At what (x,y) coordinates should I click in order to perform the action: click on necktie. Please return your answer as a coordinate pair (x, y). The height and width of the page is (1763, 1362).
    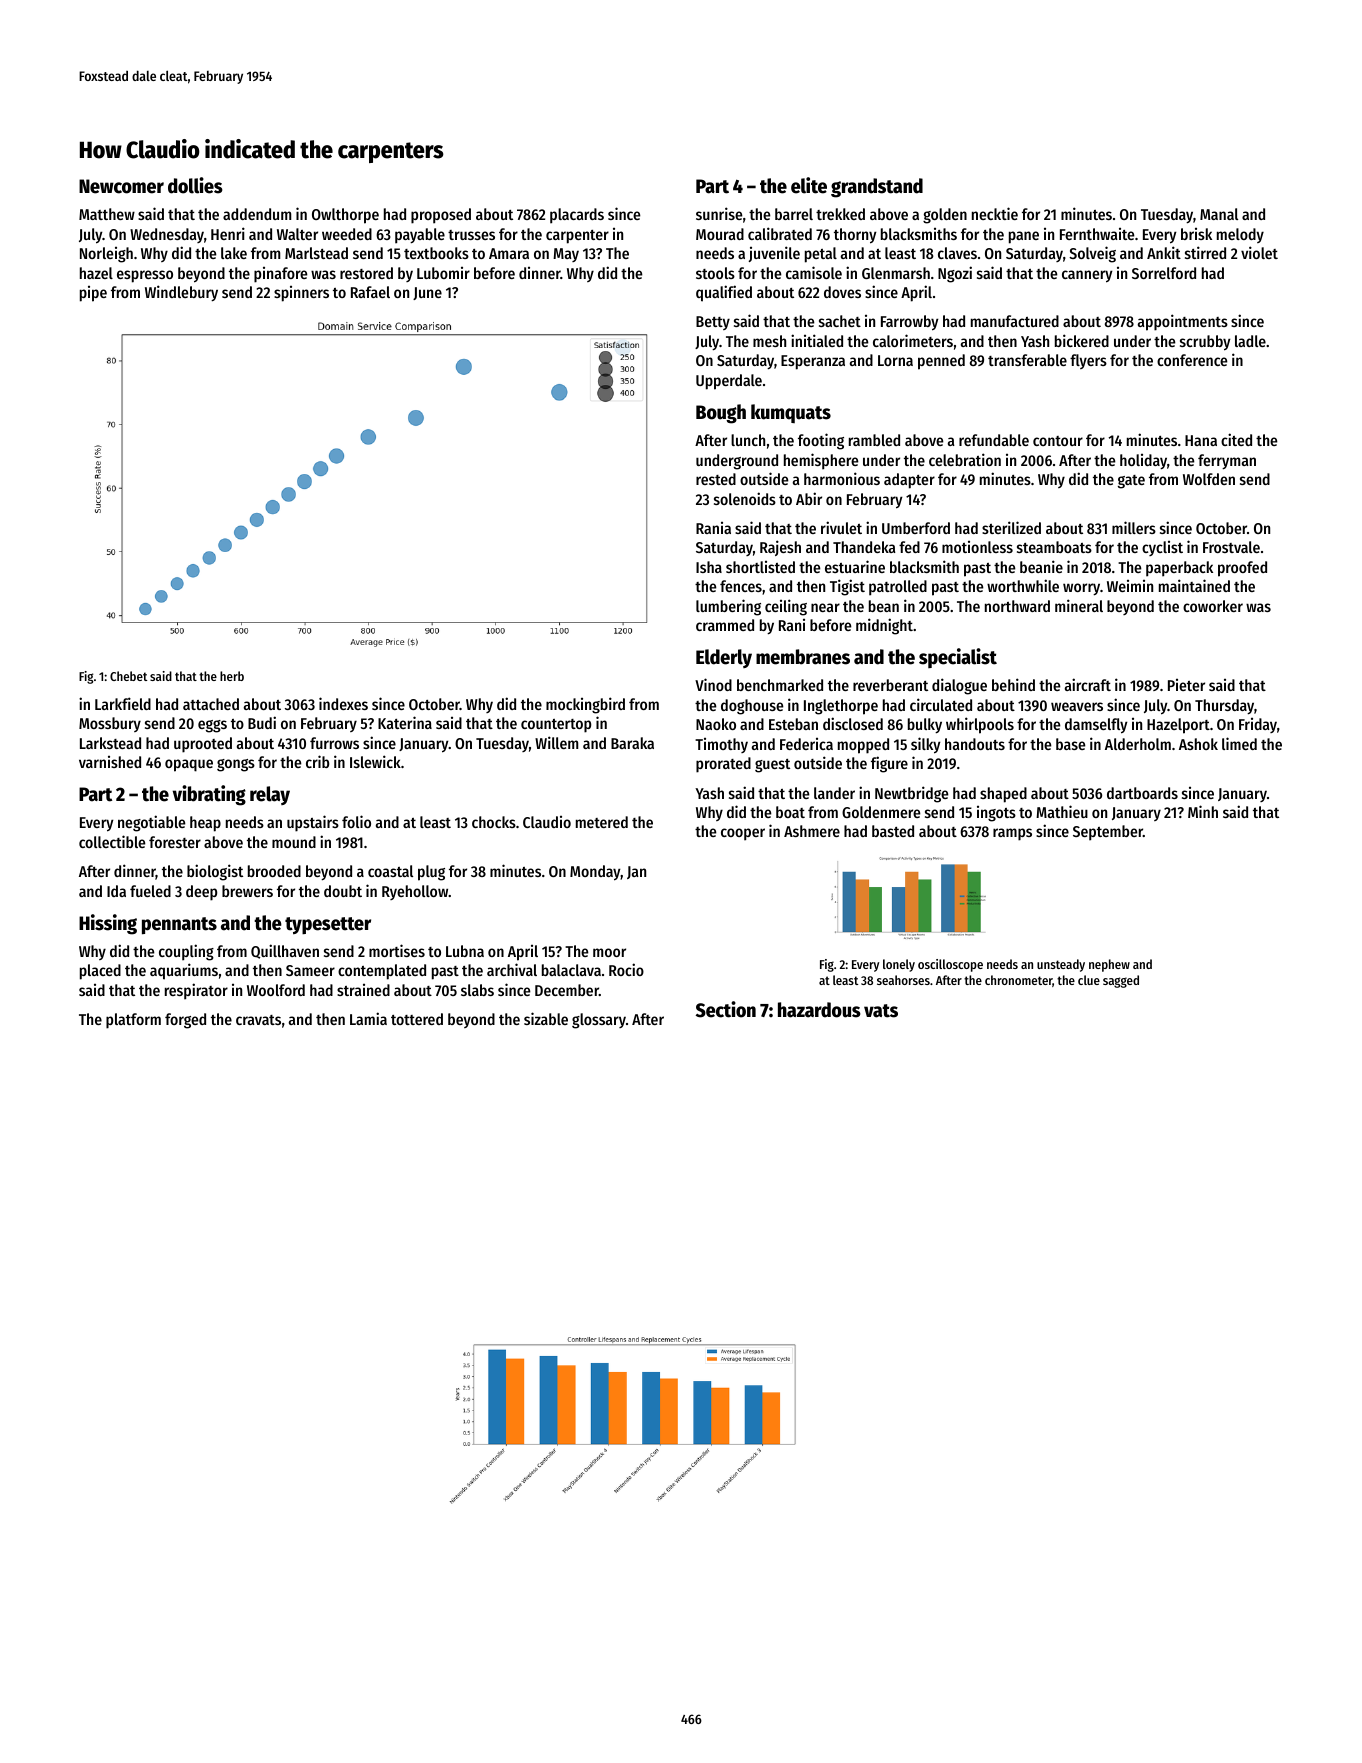
    Looking at the image, I should click on (995, 213).
